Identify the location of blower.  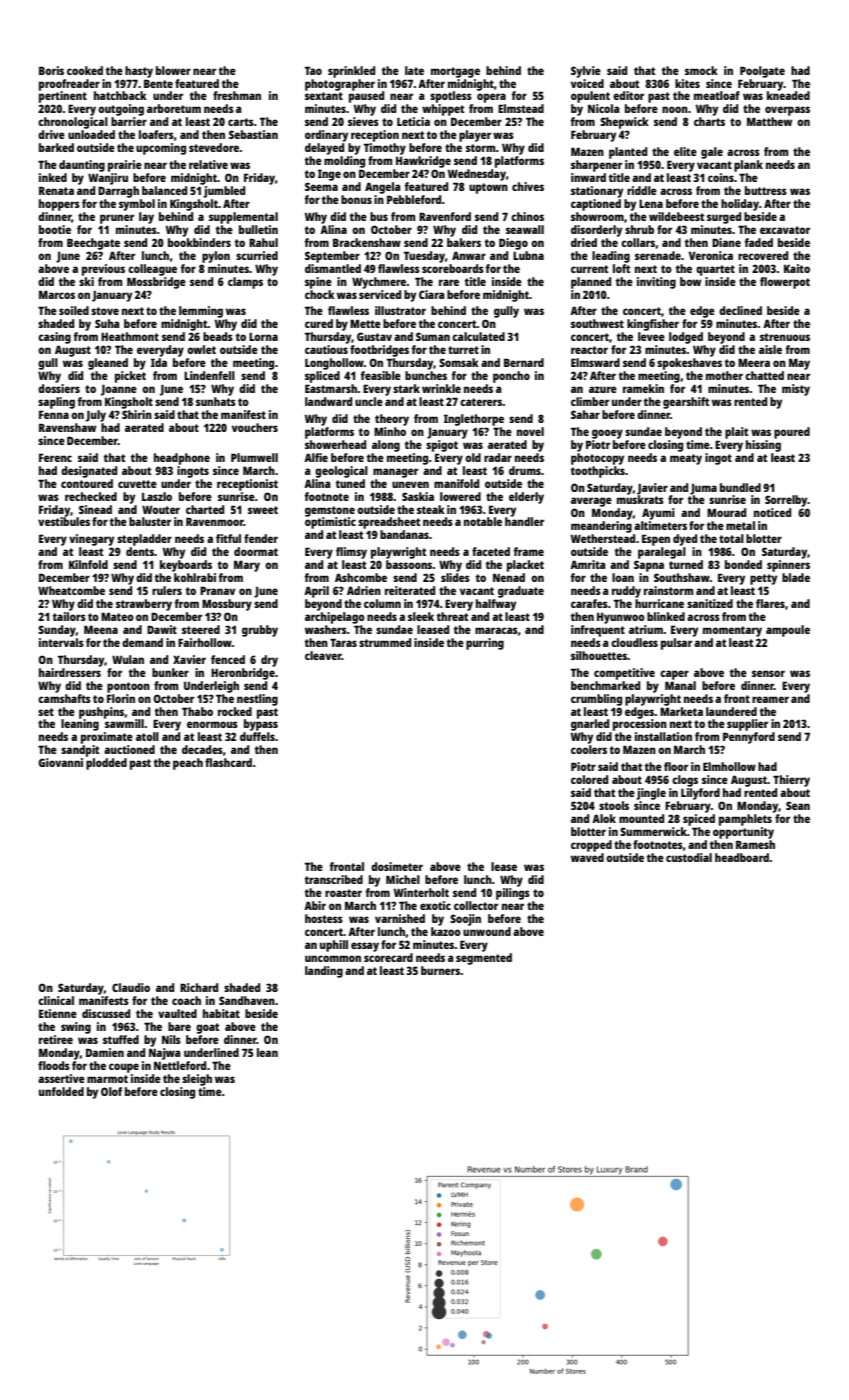
(173, 70).
